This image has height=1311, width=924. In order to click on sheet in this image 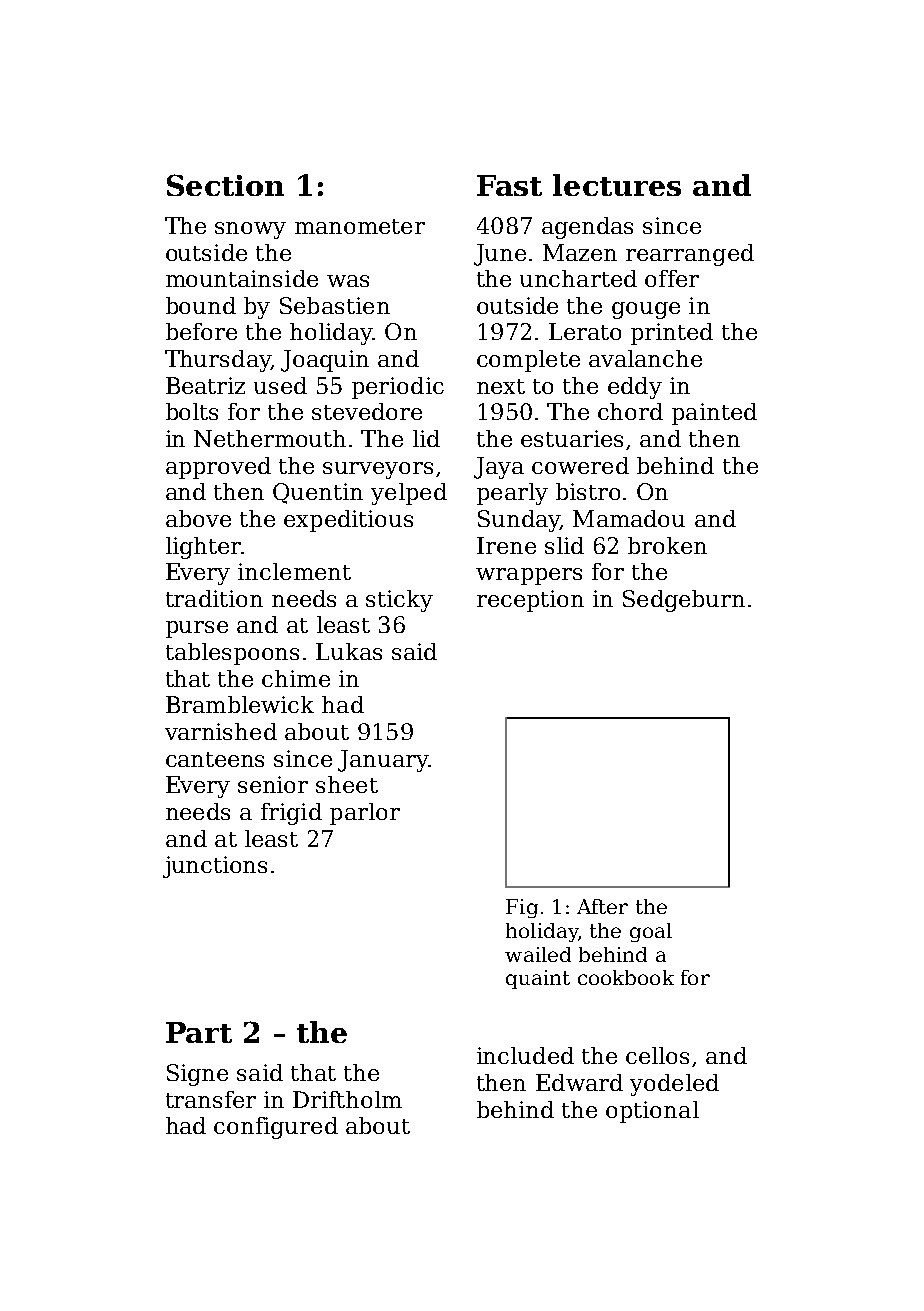, I will do `click(347, 784)`.
